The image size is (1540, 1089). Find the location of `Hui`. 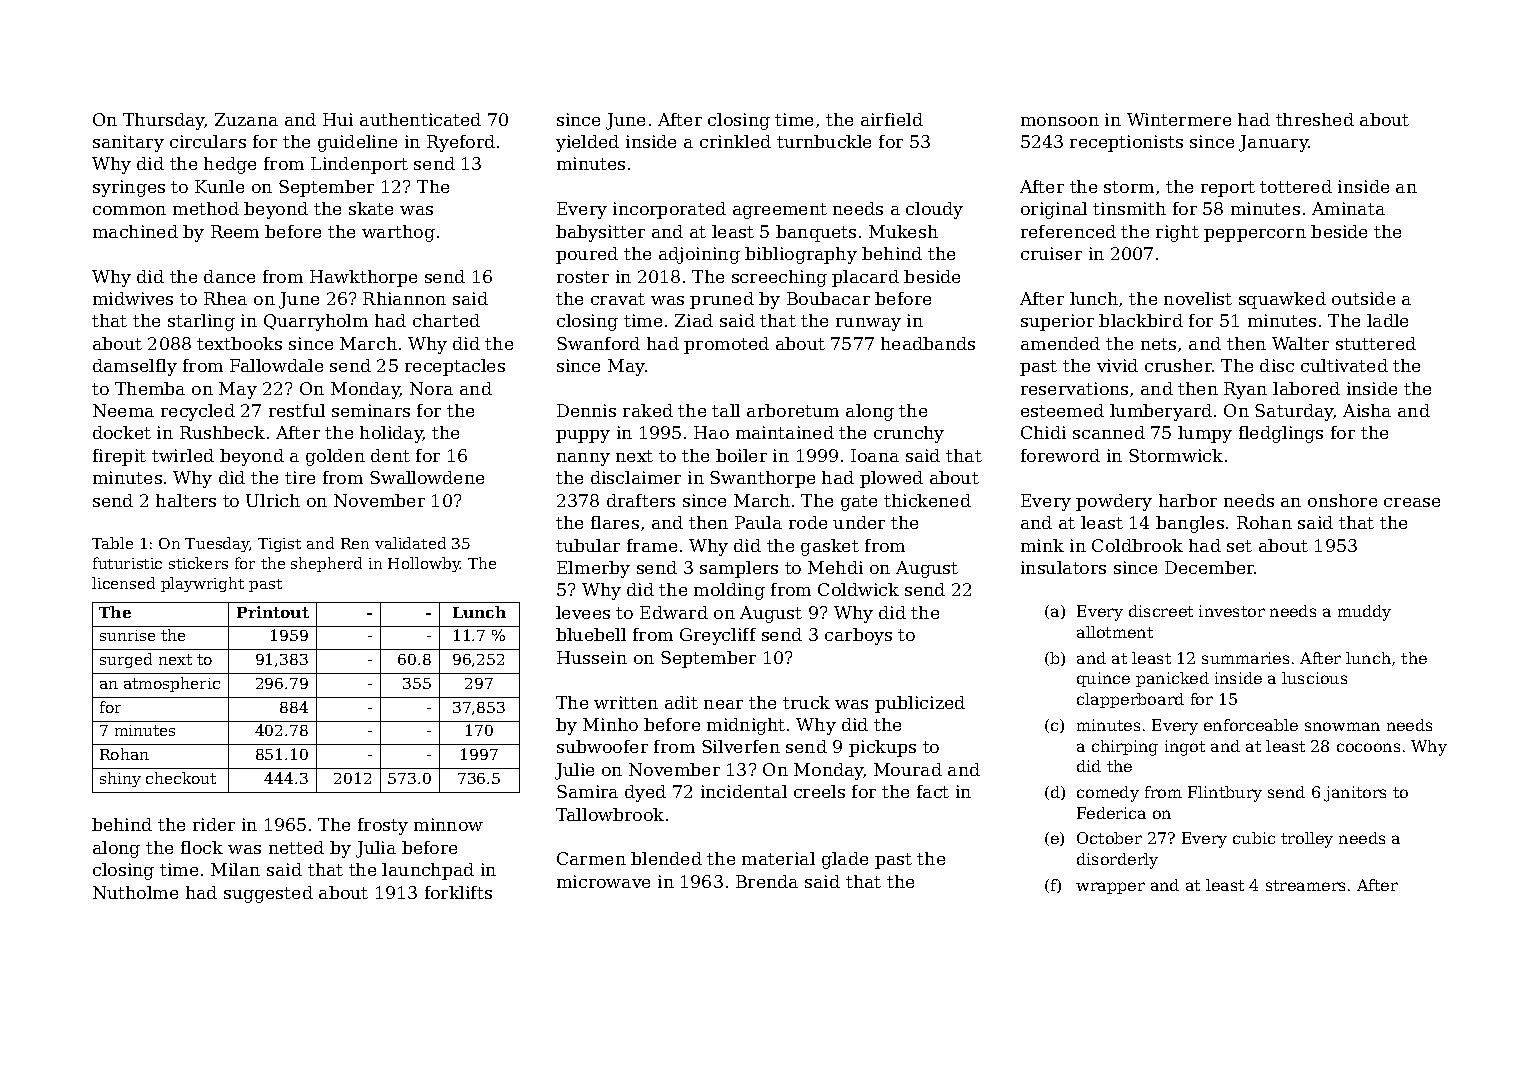

Hui is located at coordinates (338, 119).
